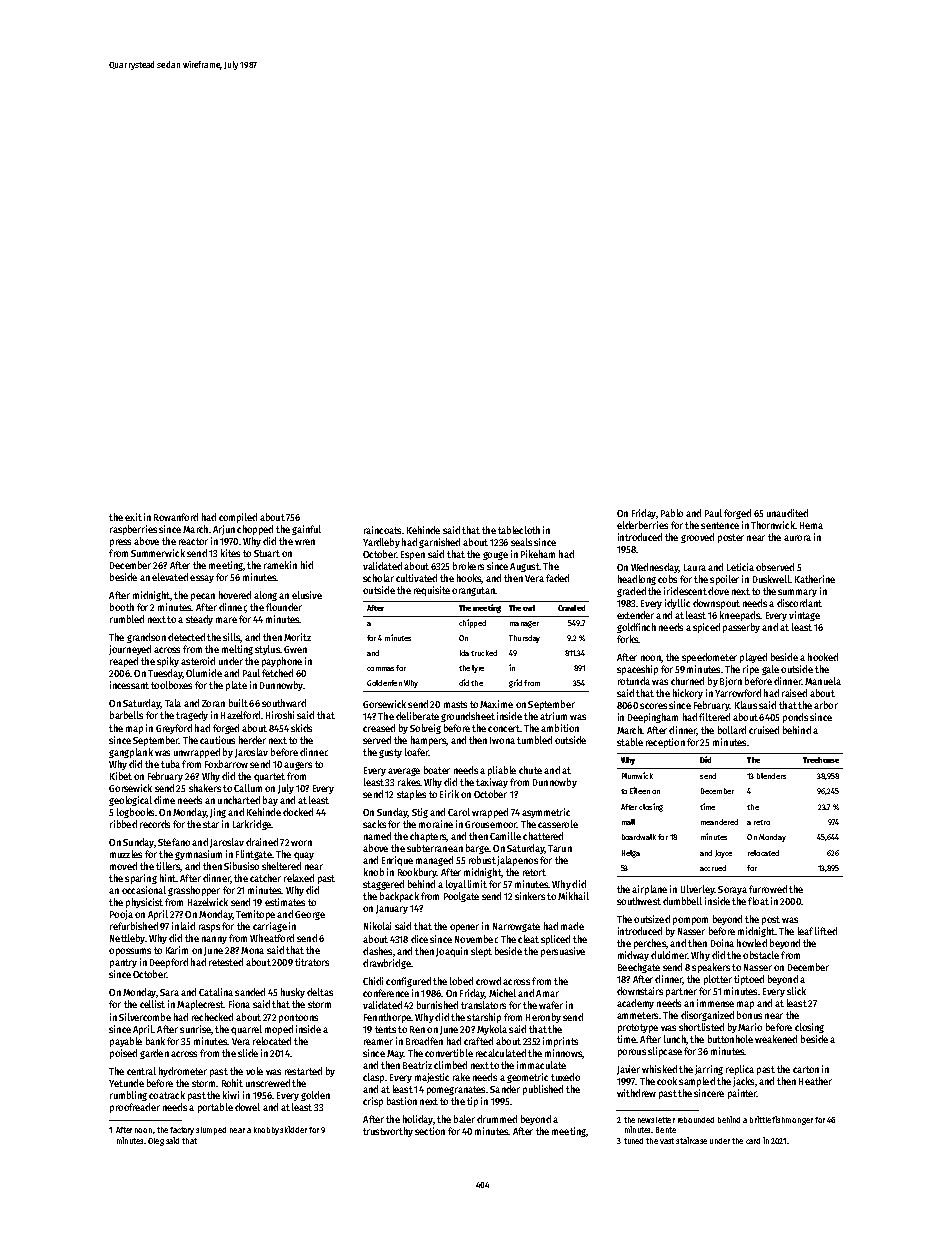 This document has height=1233, width=952. What do you see at coordinates (205, 788) in the document?
I see `shakers` at bounding box center [205, 788].
